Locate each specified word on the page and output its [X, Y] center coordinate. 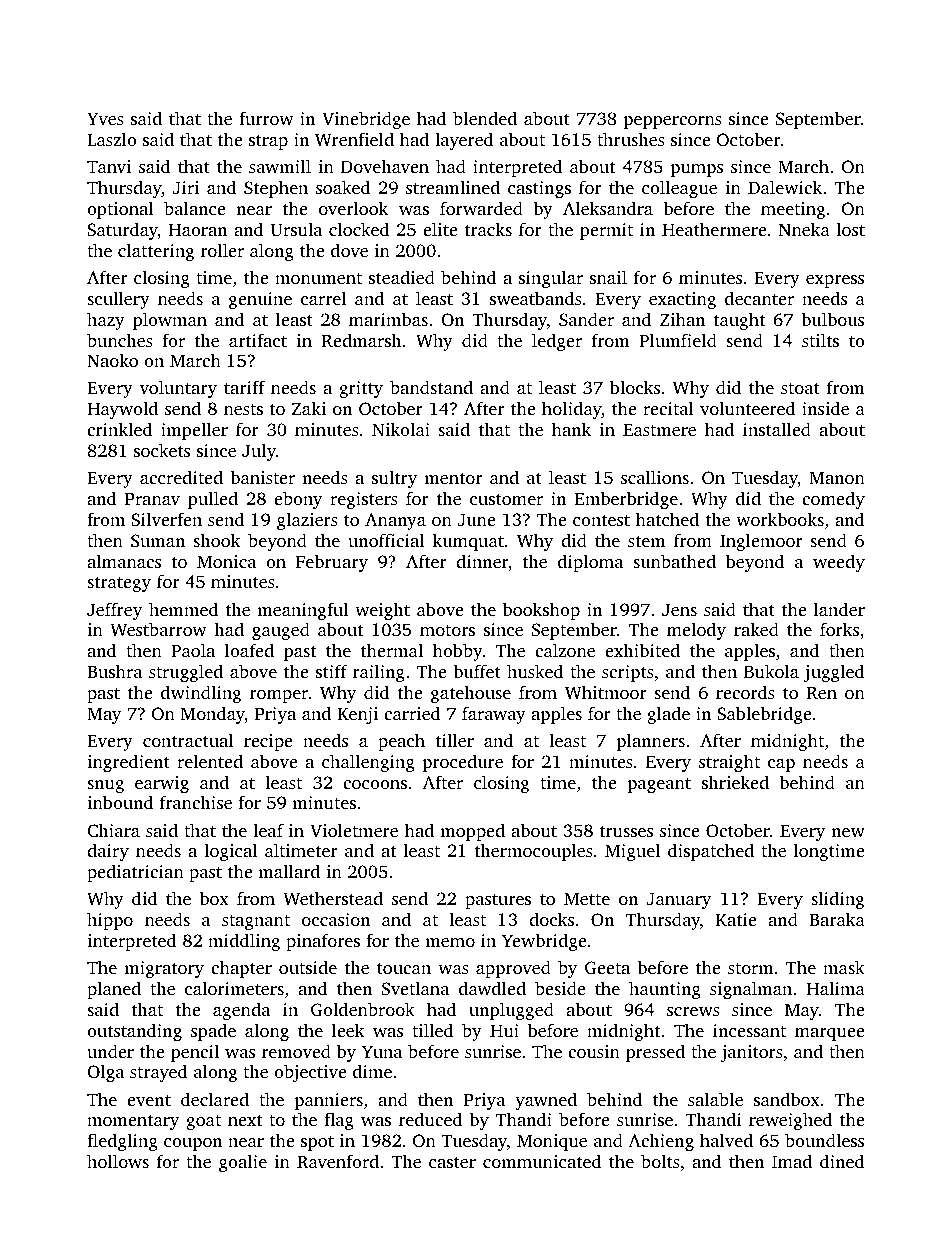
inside [825, 408]
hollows [118, 1161]
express [835, 281]
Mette [587, 898]
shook [216, 540]
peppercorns [672, 122]
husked [535, 671]
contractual [188, 740]
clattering [156, 252]
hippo [110, 921]
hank [571, 429]
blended [485, 118]
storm [751, 968]
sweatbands [536, 298]
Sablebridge [764, 715]
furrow [266, 118]
